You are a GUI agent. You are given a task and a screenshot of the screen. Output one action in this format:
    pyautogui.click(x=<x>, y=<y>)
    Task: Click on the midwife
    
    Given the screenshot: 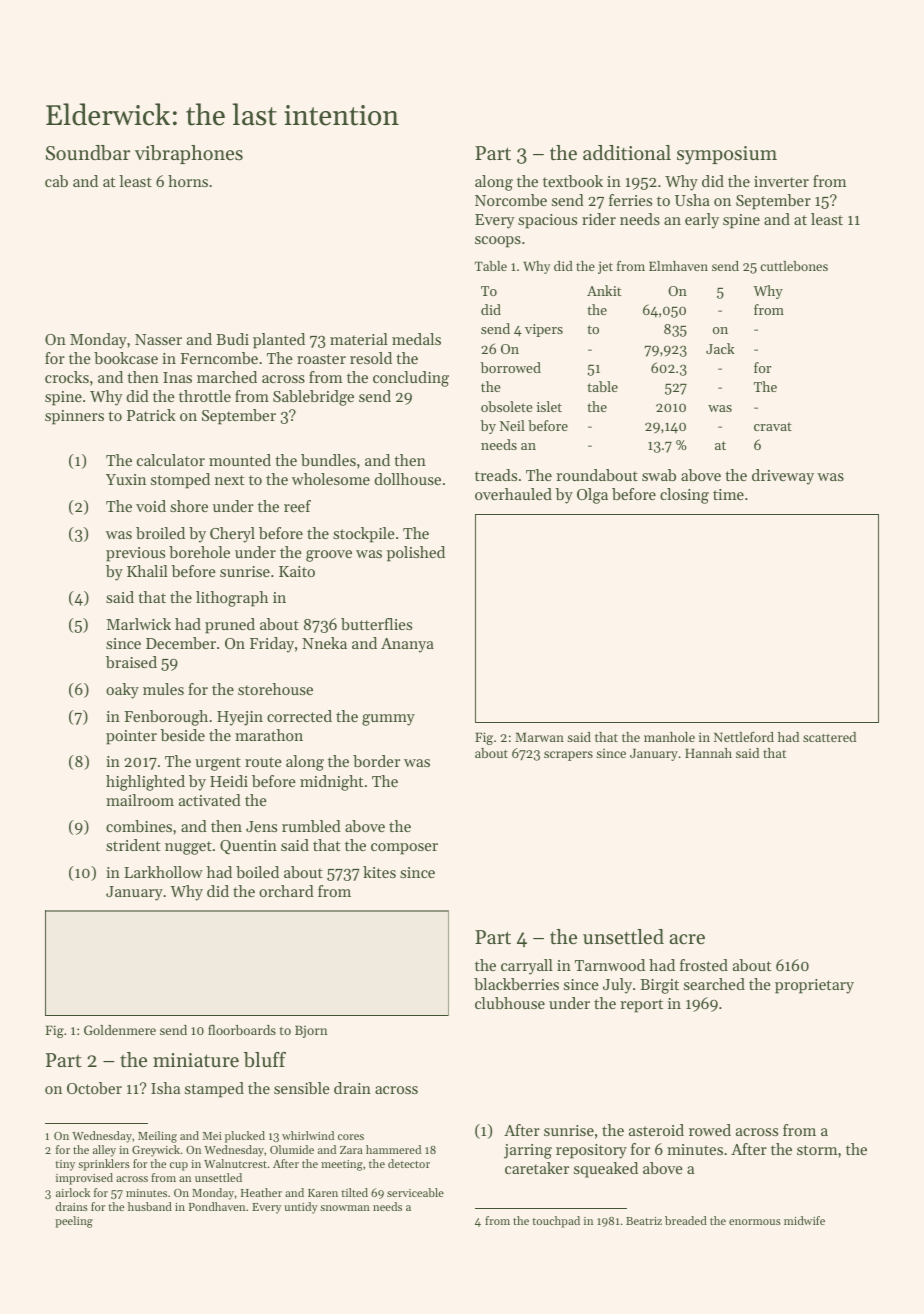 What is the action you would take?
    pyautogui.click(x=804, y=1220)
